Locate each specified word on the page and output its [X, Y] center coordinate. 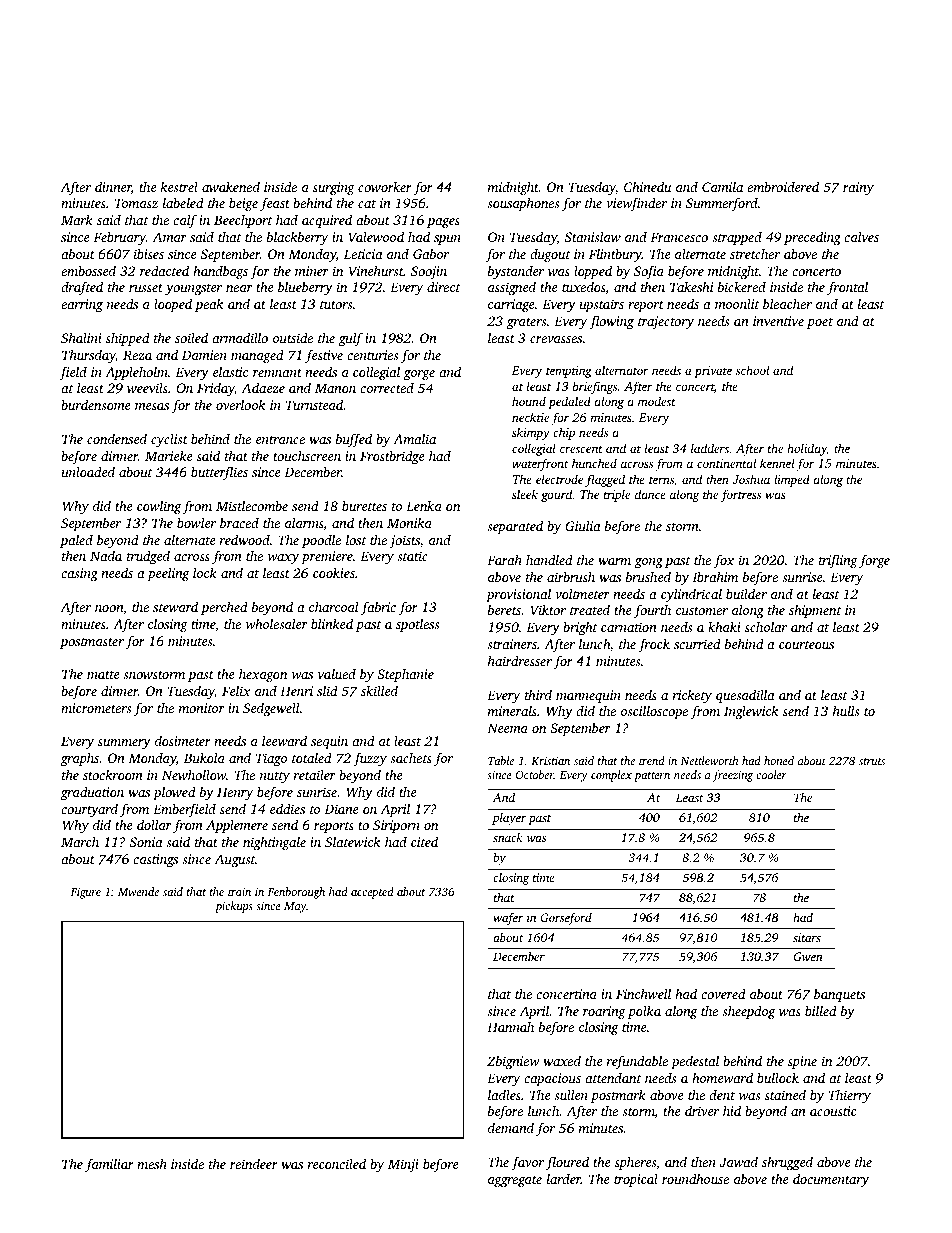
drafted [82, 288]
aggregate [515, 1181]
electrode [559, 479]
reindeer [254, 1163]
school [752, 370]
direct [443, 286]
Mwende [138, 891]
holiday [807, 449]
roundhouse [695, 1178]
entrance [280, 440]
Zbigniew [513, 1062]
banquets [839, 995]
